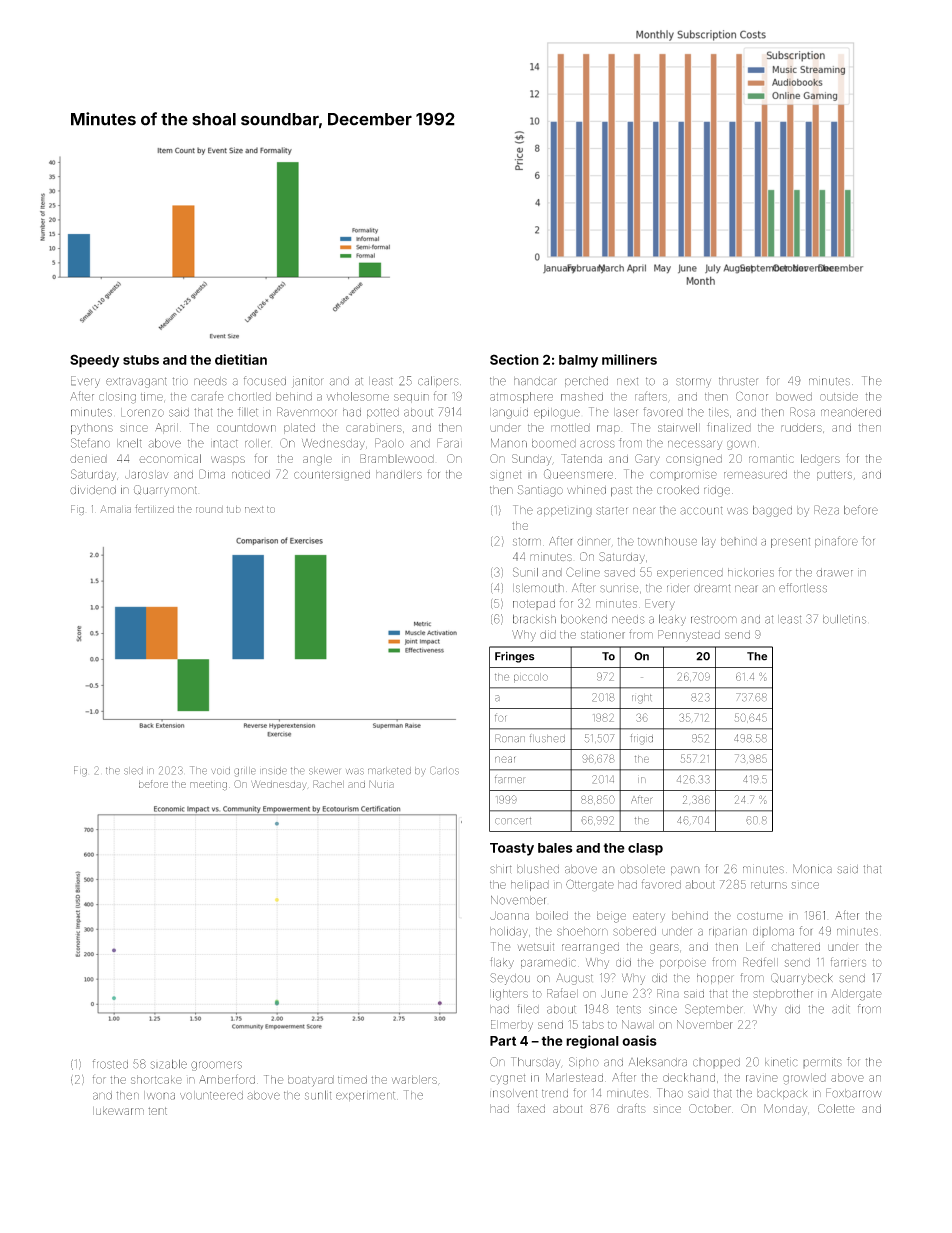 This document has width=952, height=1233. What do you see at coordinates (154, 509) in the document?
I see `fertilized` at bounding box center [154, 509].
